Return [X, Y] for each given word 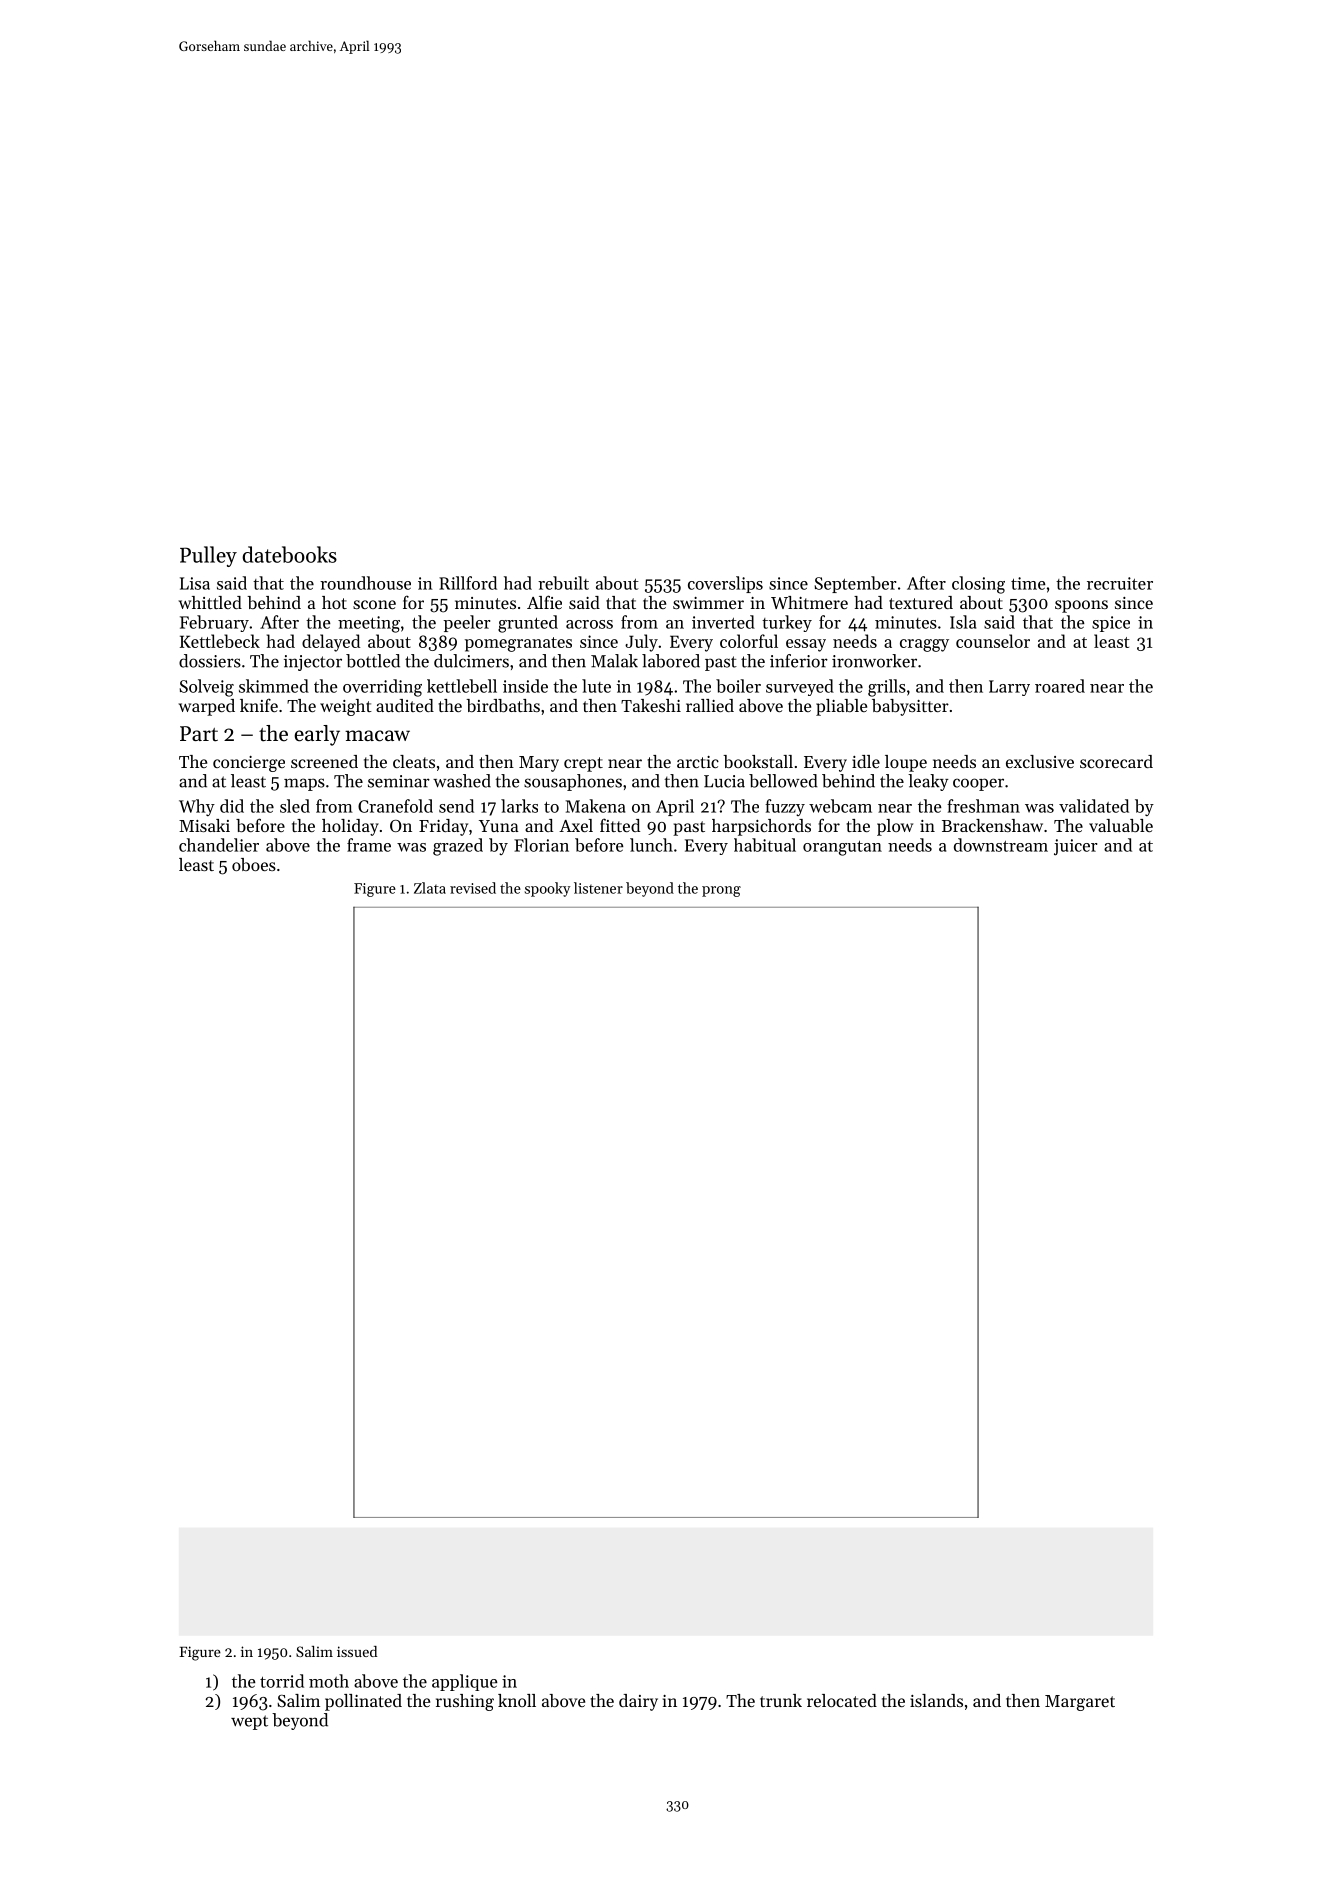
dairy [638, 1702]
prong [721, 891]
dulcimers [471, 661]
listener [598, 888]
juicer [1075, 847]
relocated [842, 1700]
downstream [1001, 845]
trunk [781, 1700]
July [641, 643]
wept [249, 1722]
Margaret [1080, 1703]
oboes [254, 864]
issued [357, 1651]
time [1028, 583]
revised [473, 888]
